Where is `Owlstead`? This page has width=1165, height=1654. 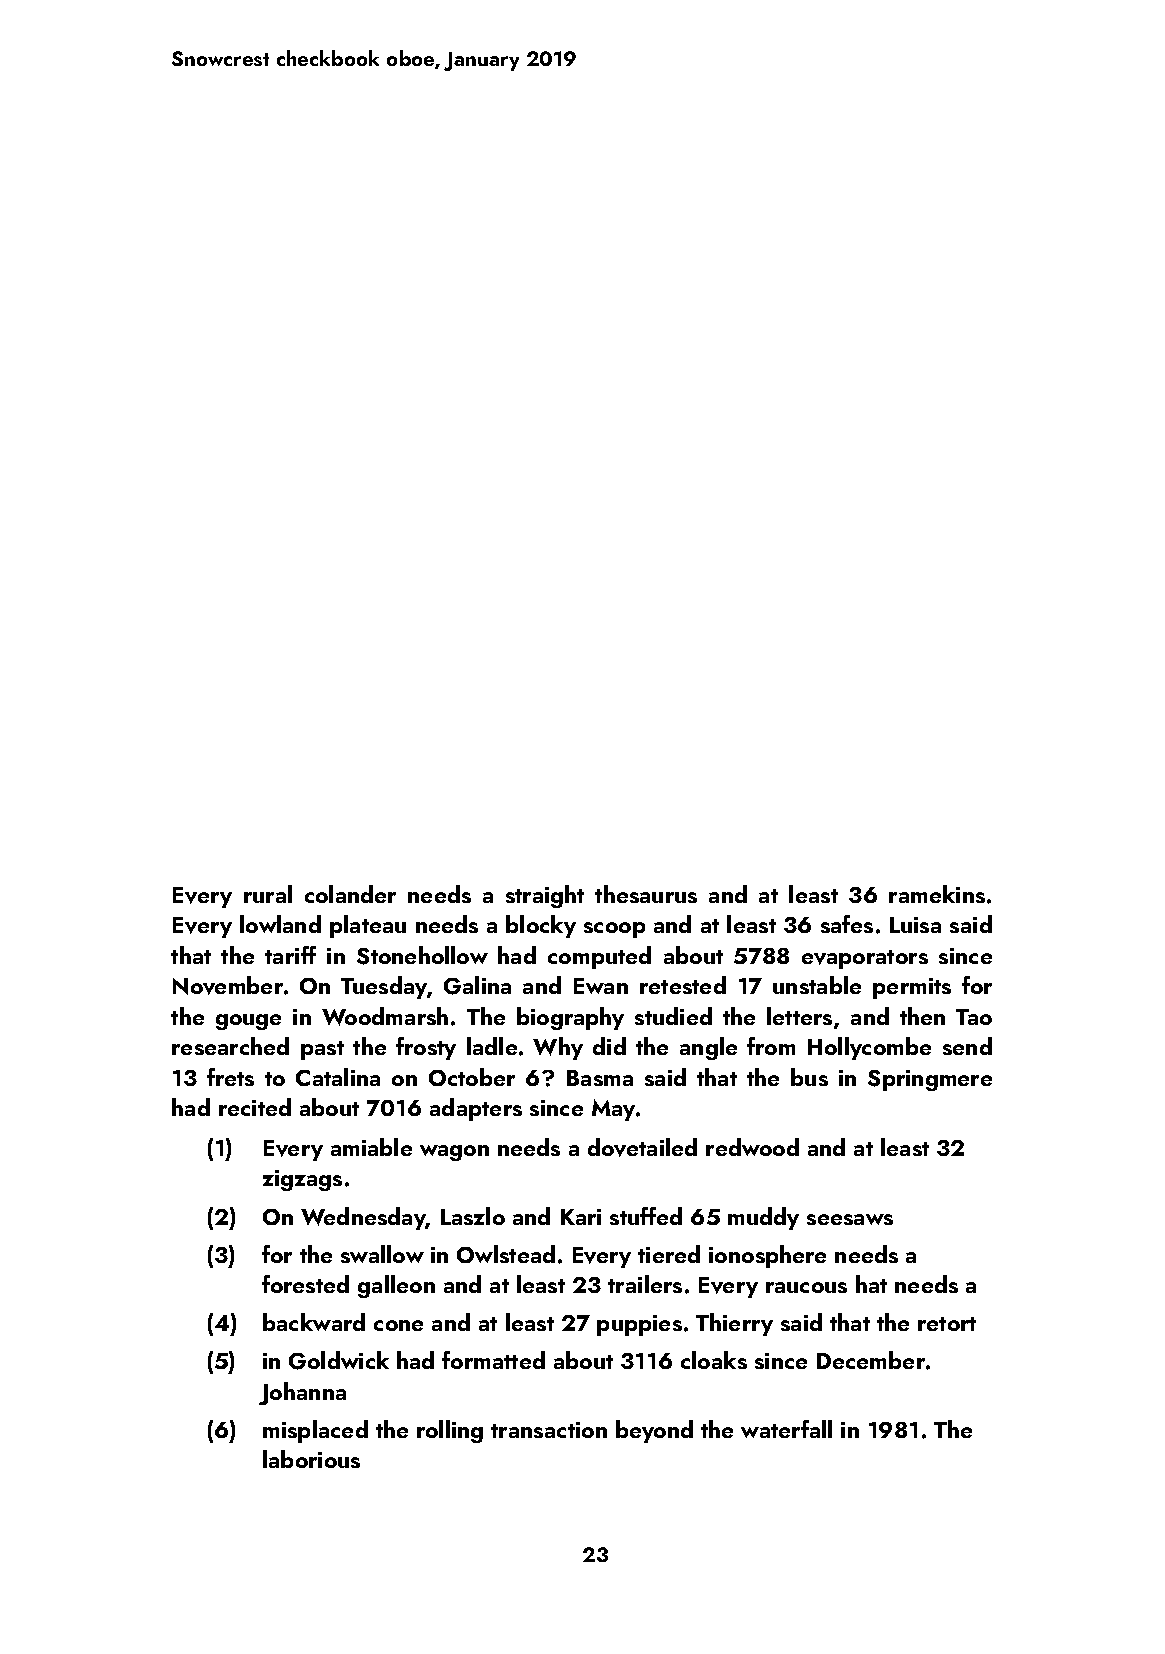
Owlstead is located at coordinates (506, 1254).
